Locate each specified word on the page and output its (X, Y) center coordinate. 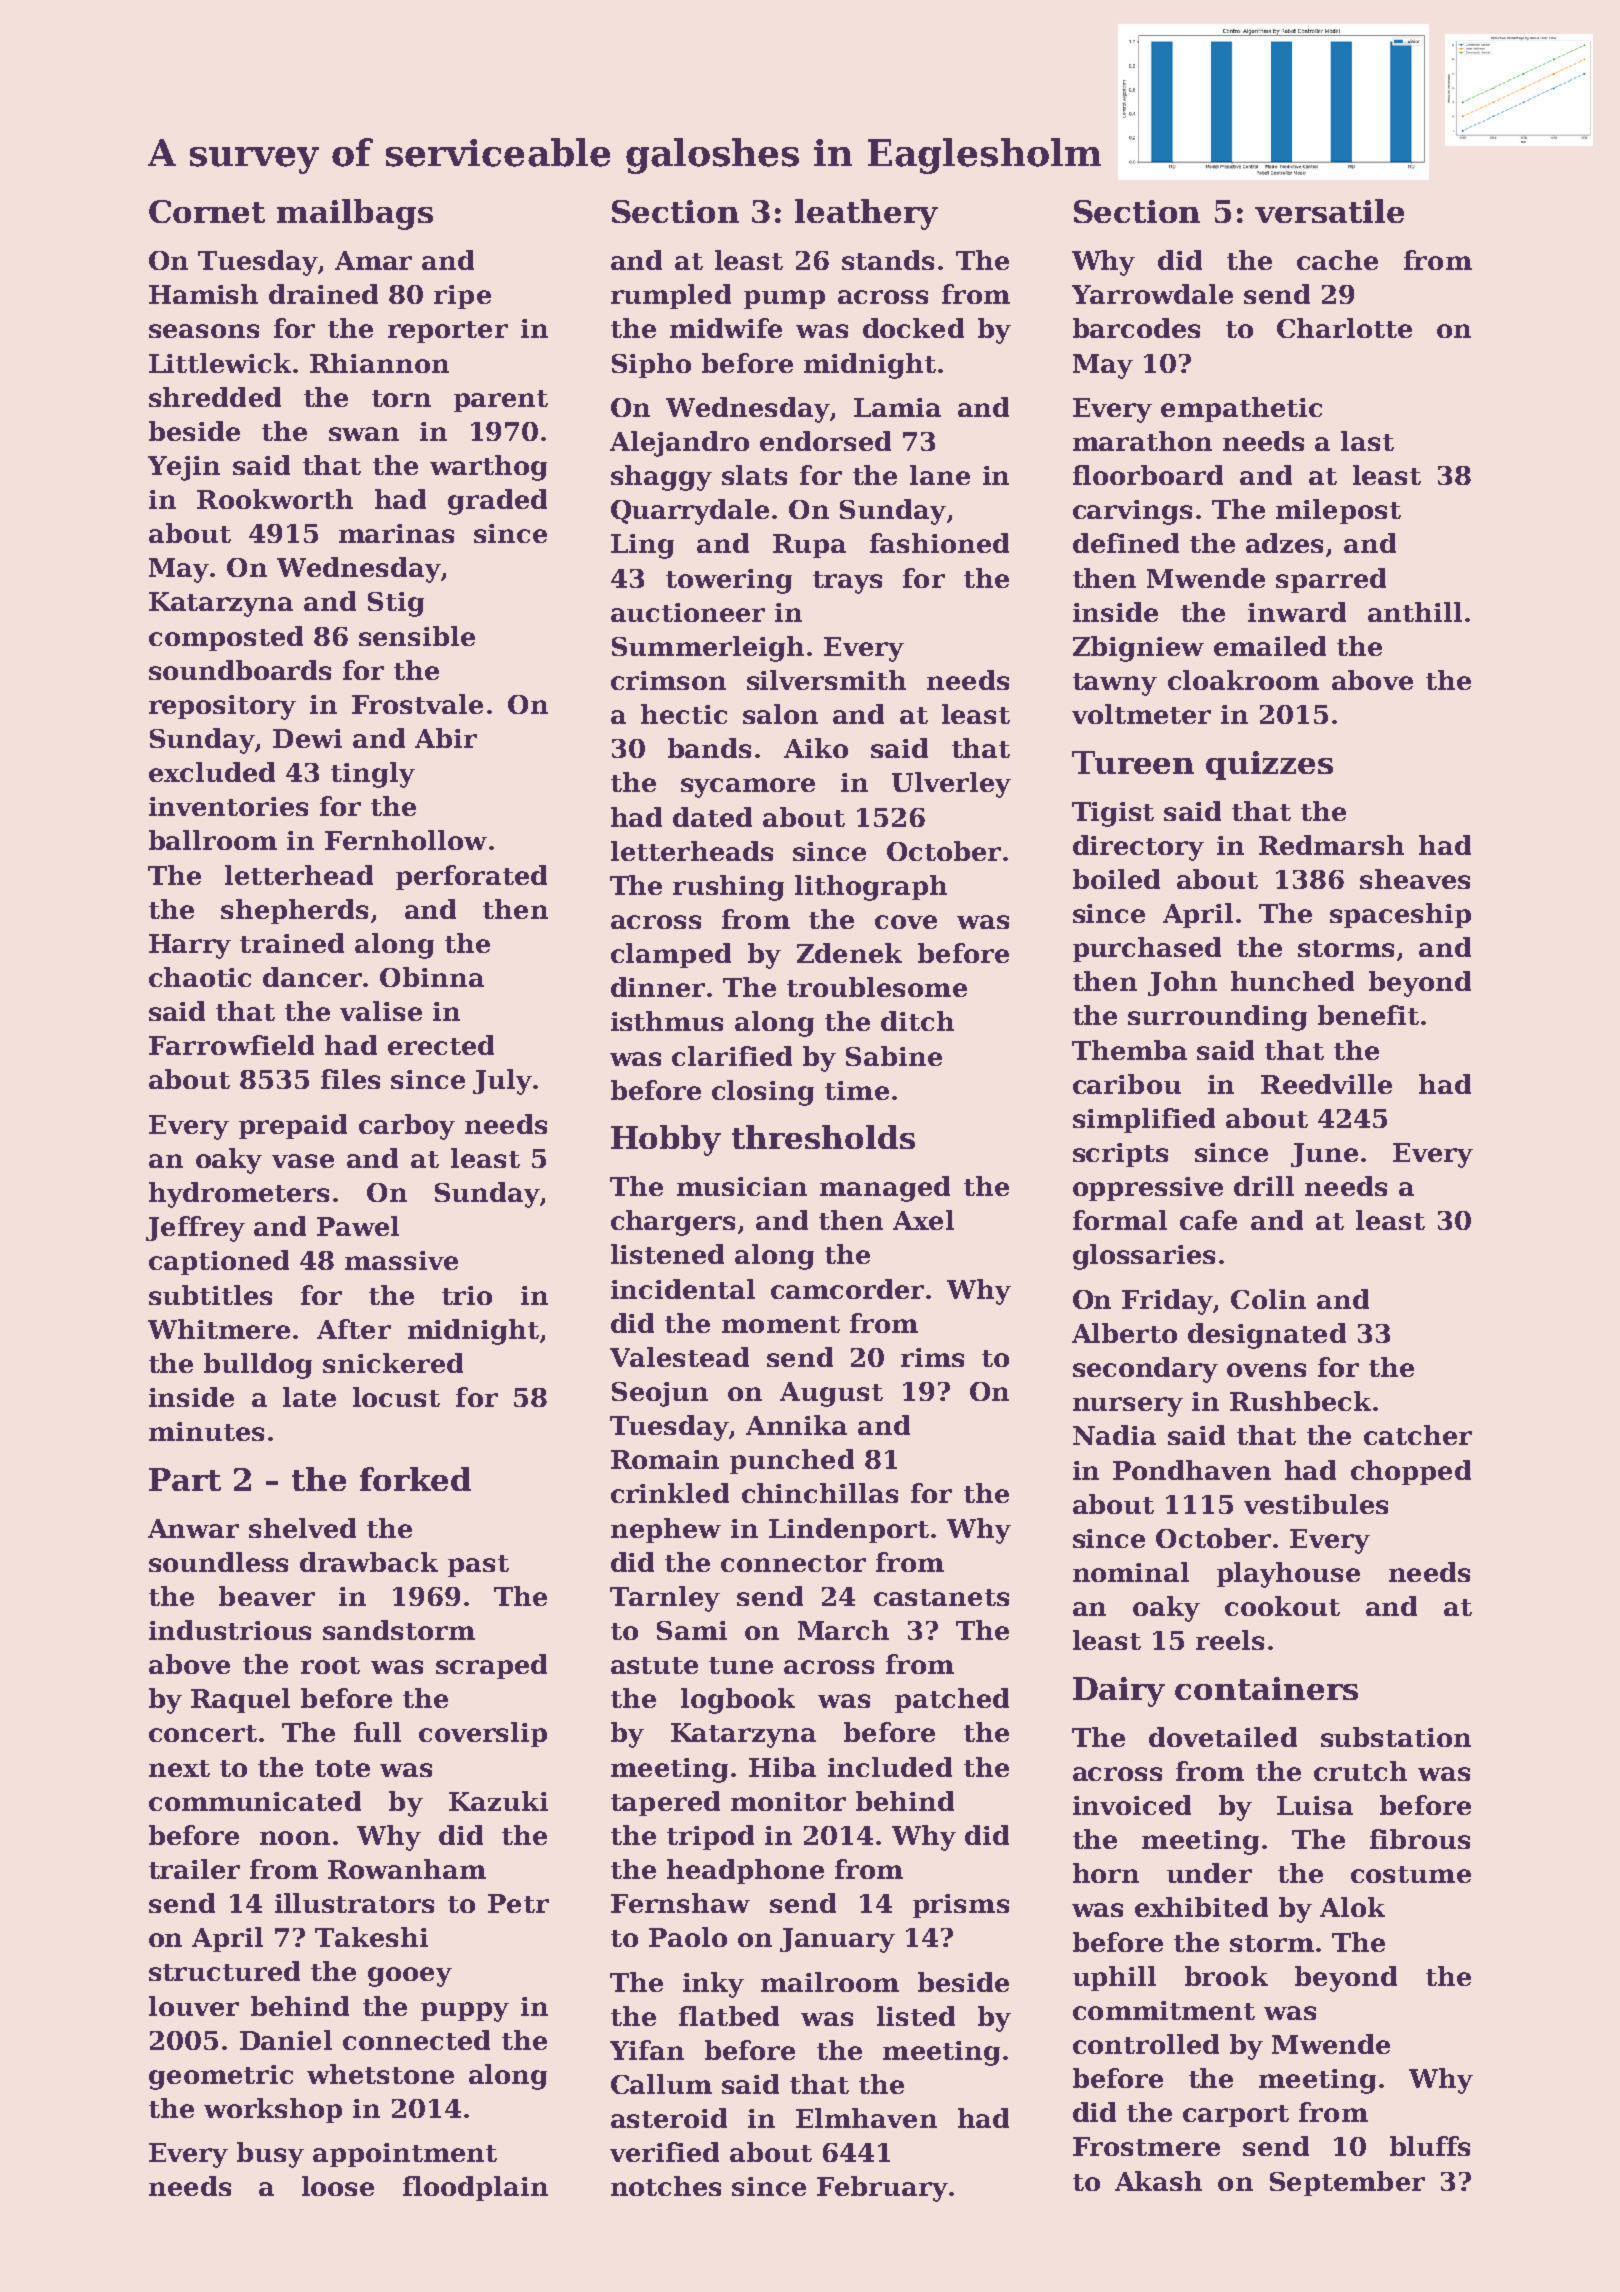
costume (1411, 1874)
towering (729, 581)
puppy (465, 2012)
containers (1266, 1688)
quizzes (1269, 765)
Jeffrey (195, 1229)
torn (401, 398)
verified (664, 2152)
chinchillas (820, 1493)
